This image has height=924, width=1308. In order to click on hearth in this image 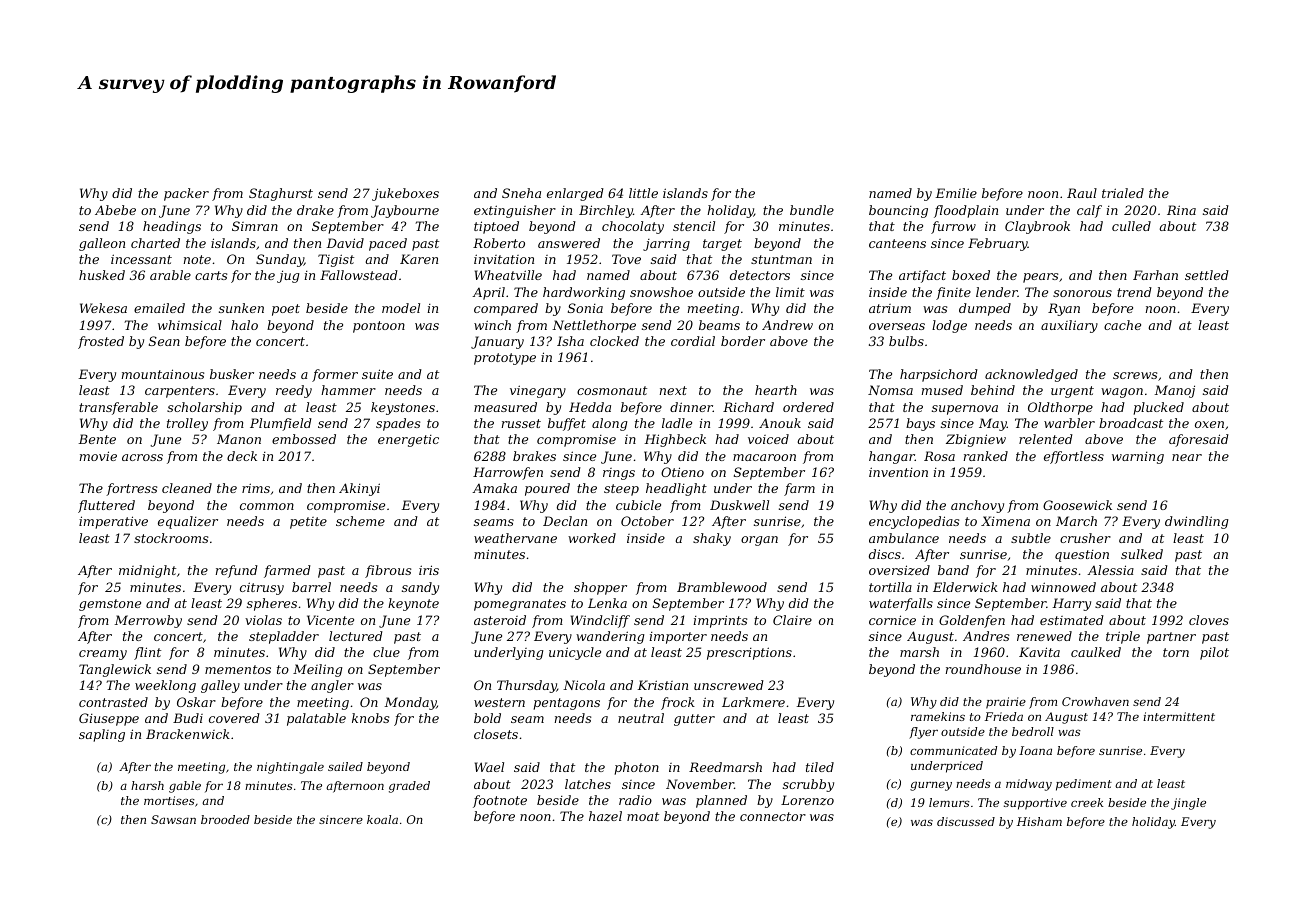, I will do `click(776, 390)`.
